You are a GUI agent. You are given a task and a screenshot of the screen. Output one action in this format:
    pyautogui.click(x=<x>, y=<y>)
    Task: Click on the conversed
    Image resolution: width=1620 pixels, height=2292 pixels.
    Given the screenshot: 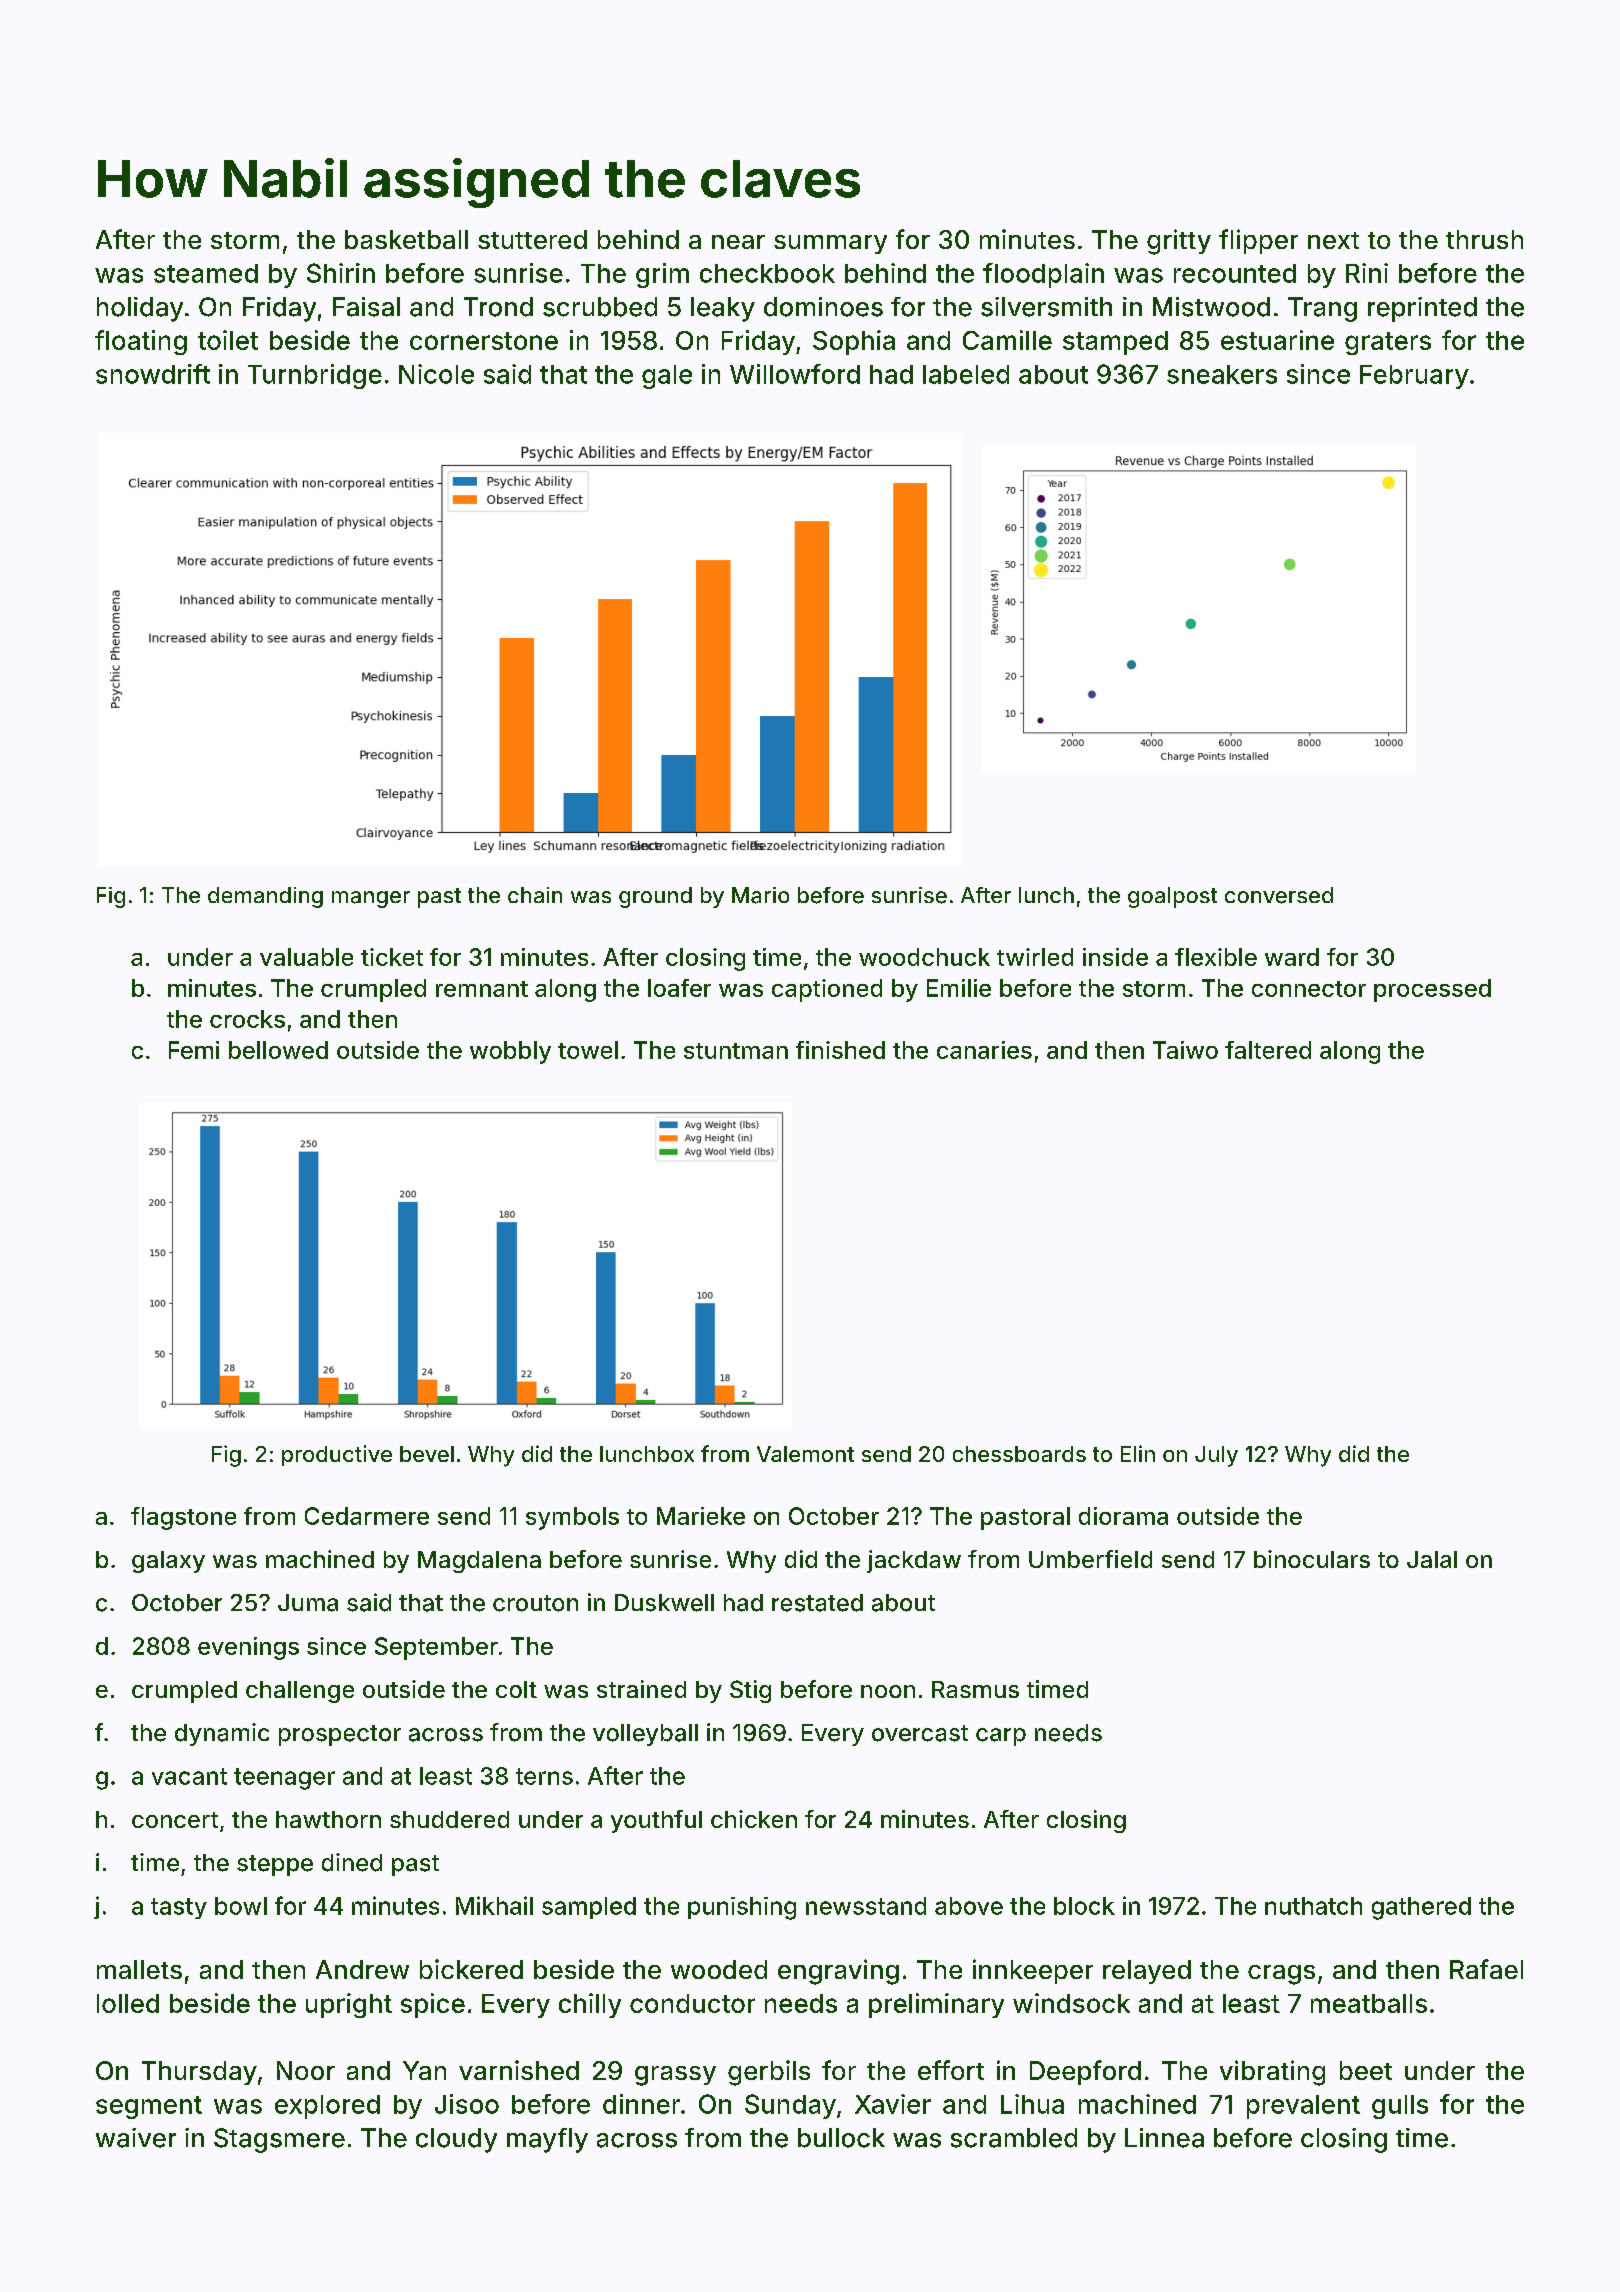 What is the action you would take?
    pyautogui.click(x=1279, y=895)
